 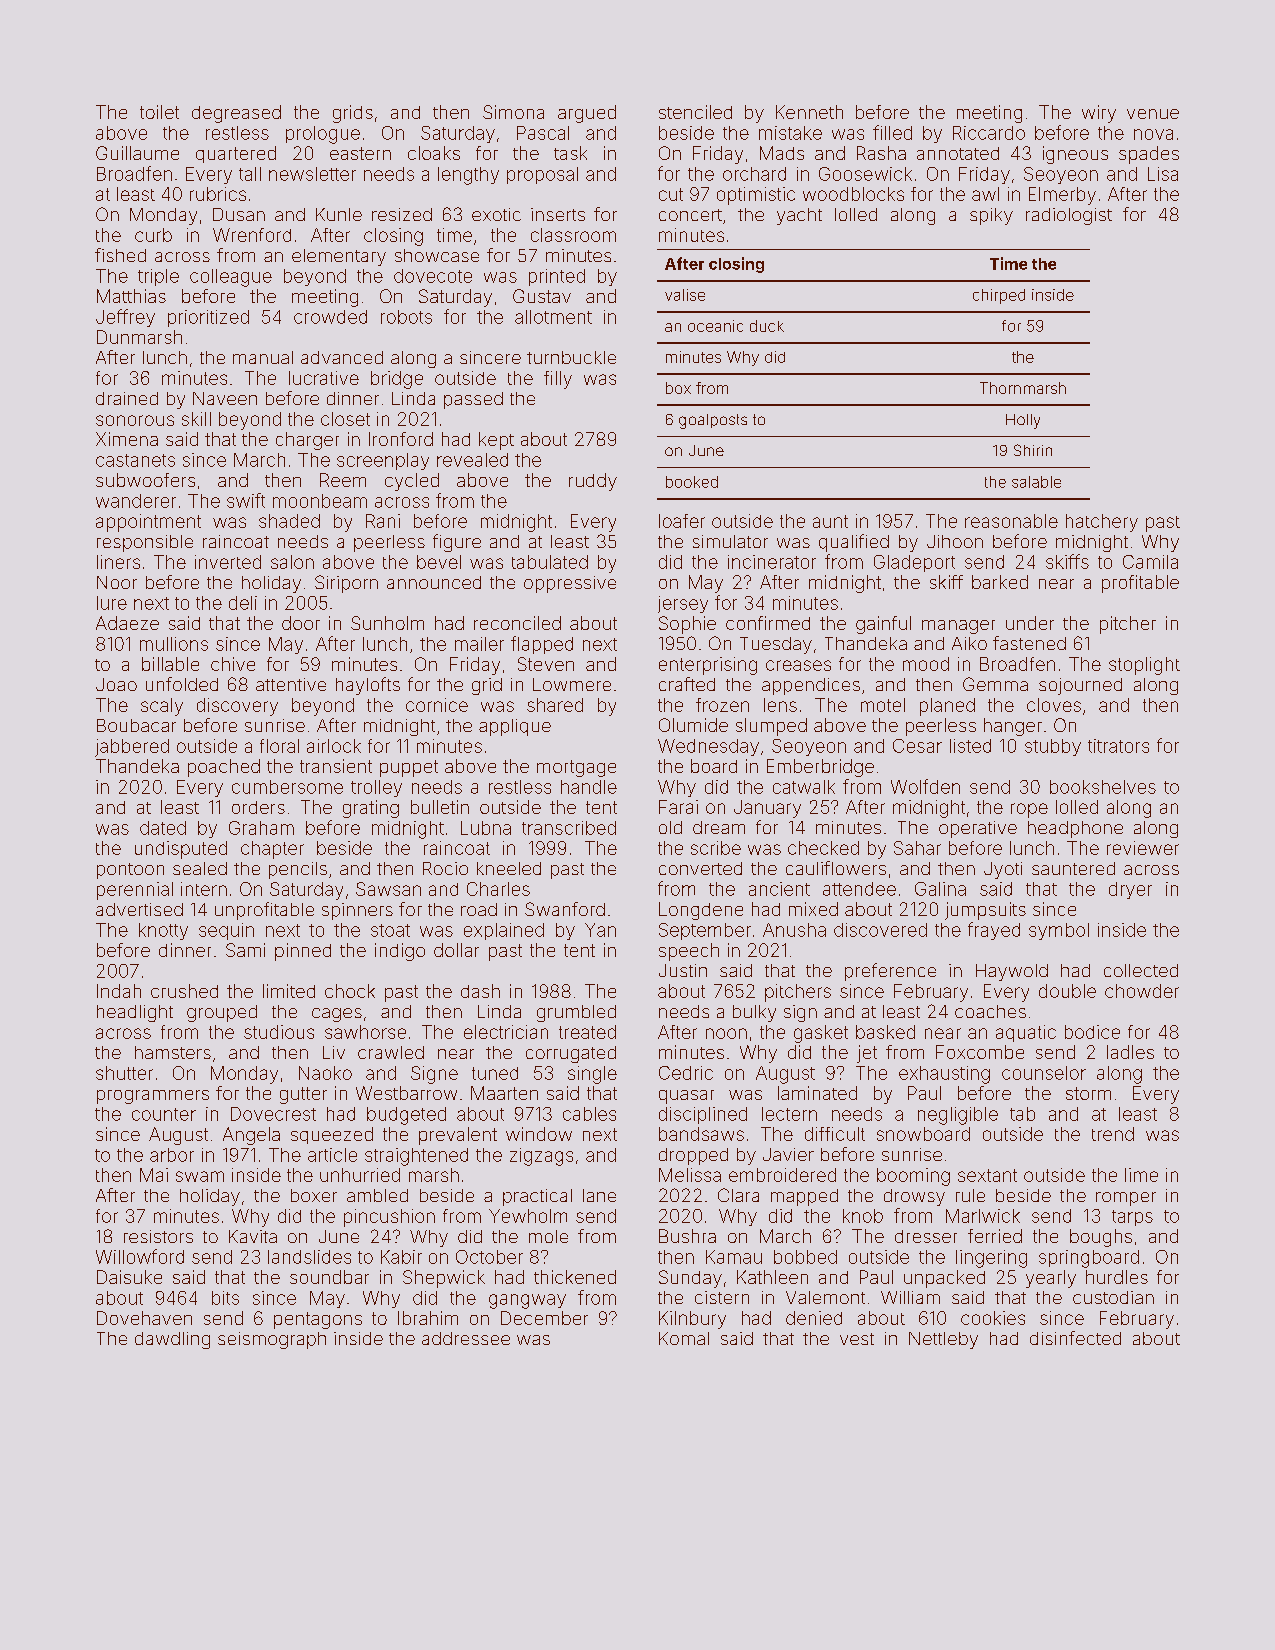 What do you see at coordinates (125, 318) in the screenshot?
I see `Jeffrey` at bounding box center [125, 318].
